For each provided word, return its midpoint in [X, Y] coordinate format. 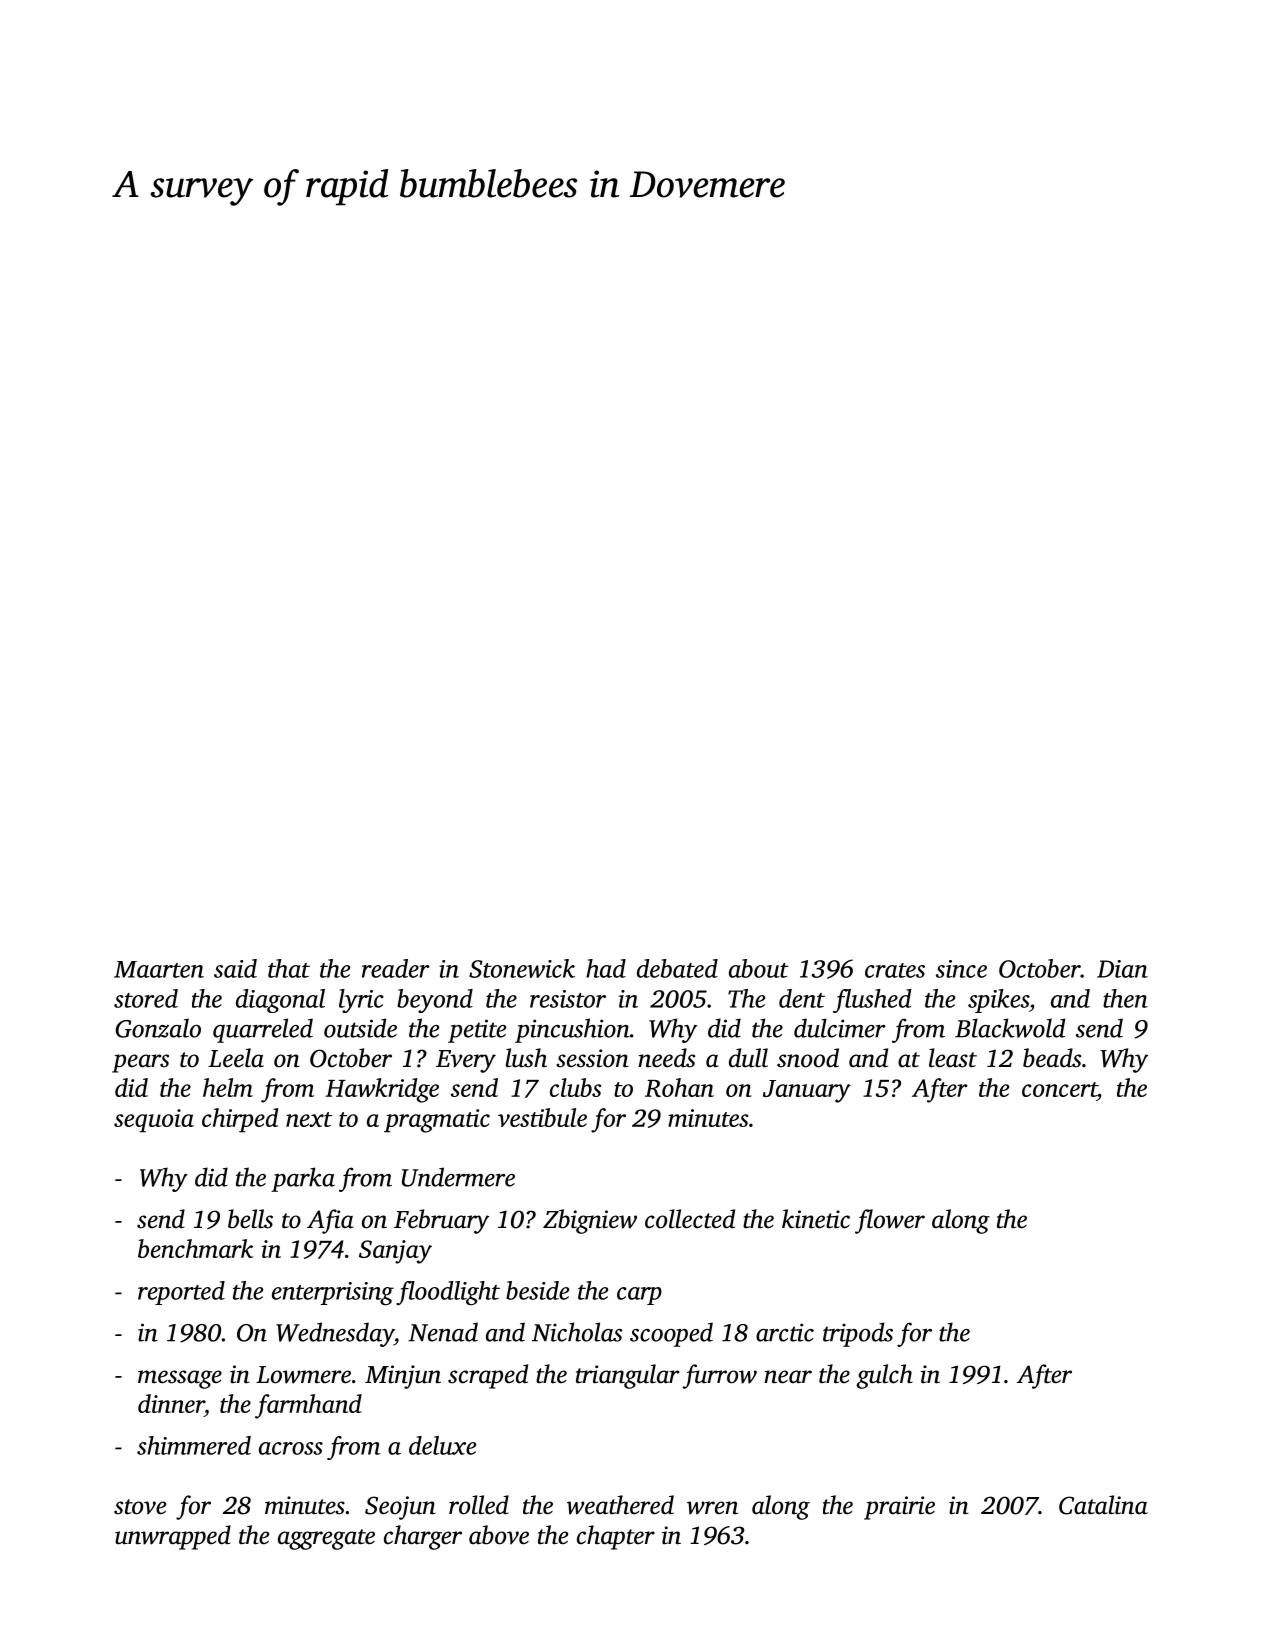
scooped [671, 1334]
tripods [858, 1334]
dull [748, 1058]
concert [1059, 1089]
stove [140, 1507]
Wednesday [335, 1334]
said [235, 968]
